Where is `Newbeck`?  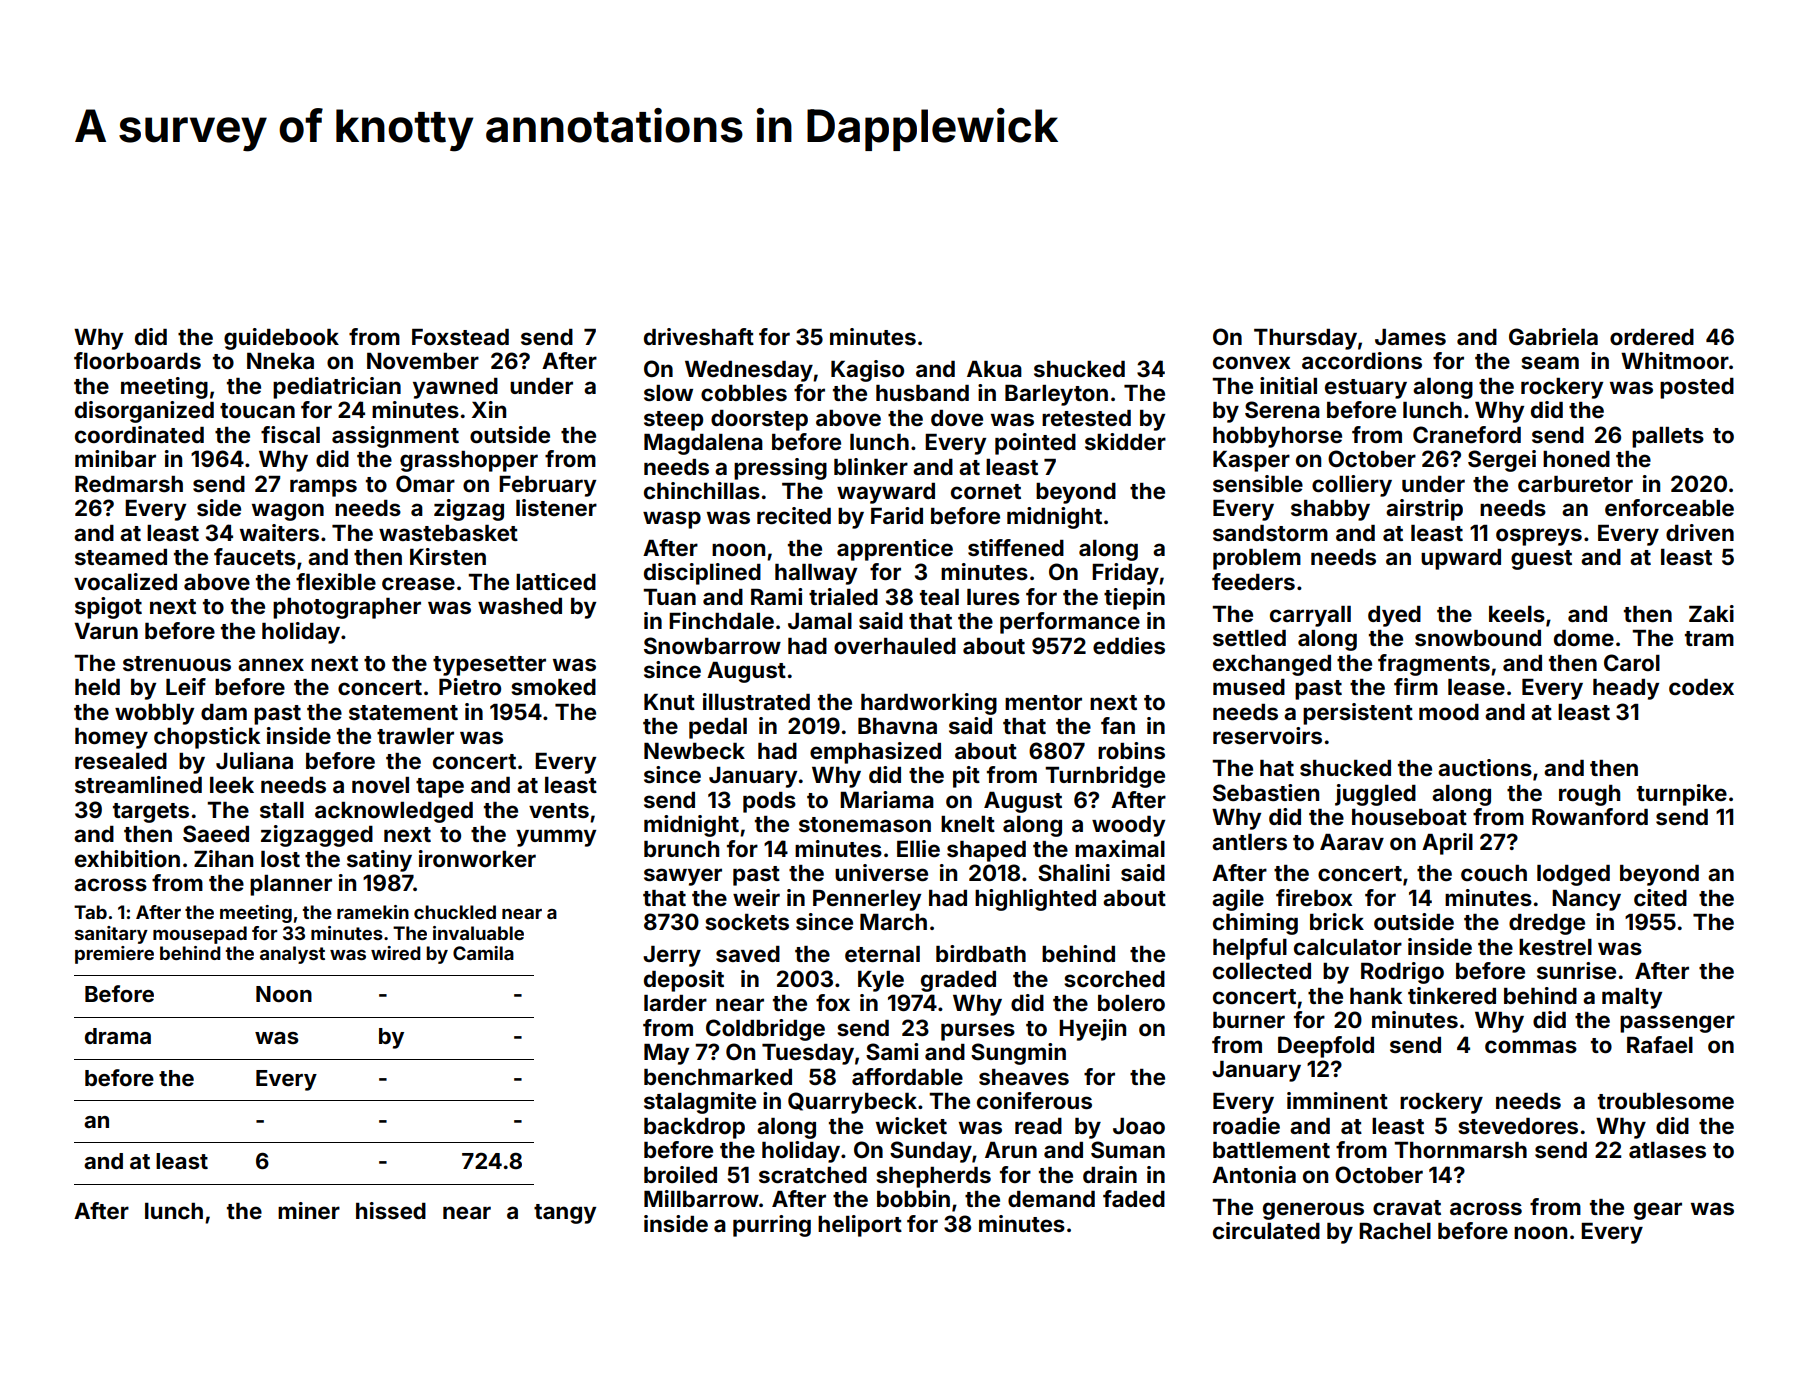 Newbeck is located at coordinates (694, 751).
